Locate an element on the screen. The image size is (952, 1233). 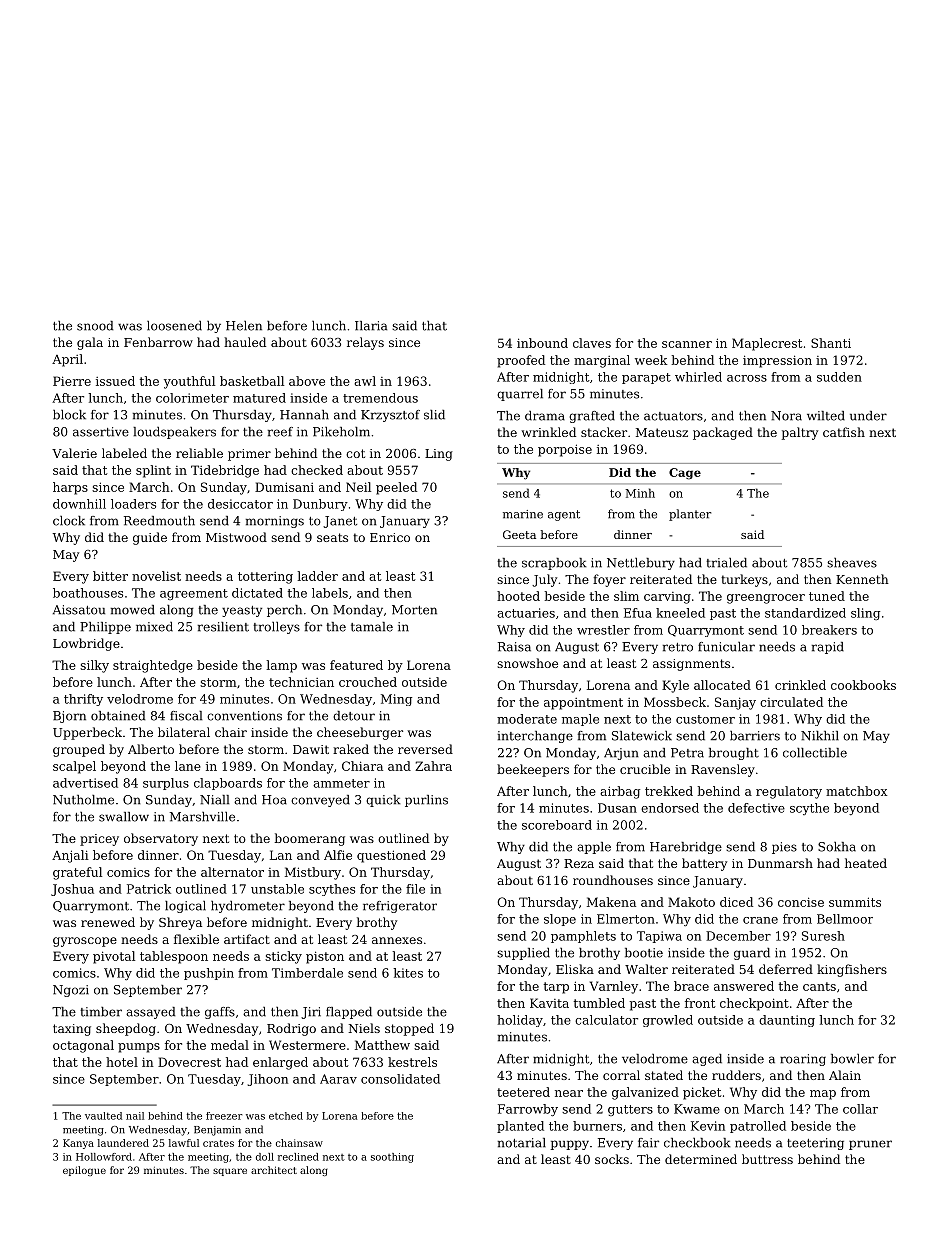
Helen is located at coordinates (244, 326).
